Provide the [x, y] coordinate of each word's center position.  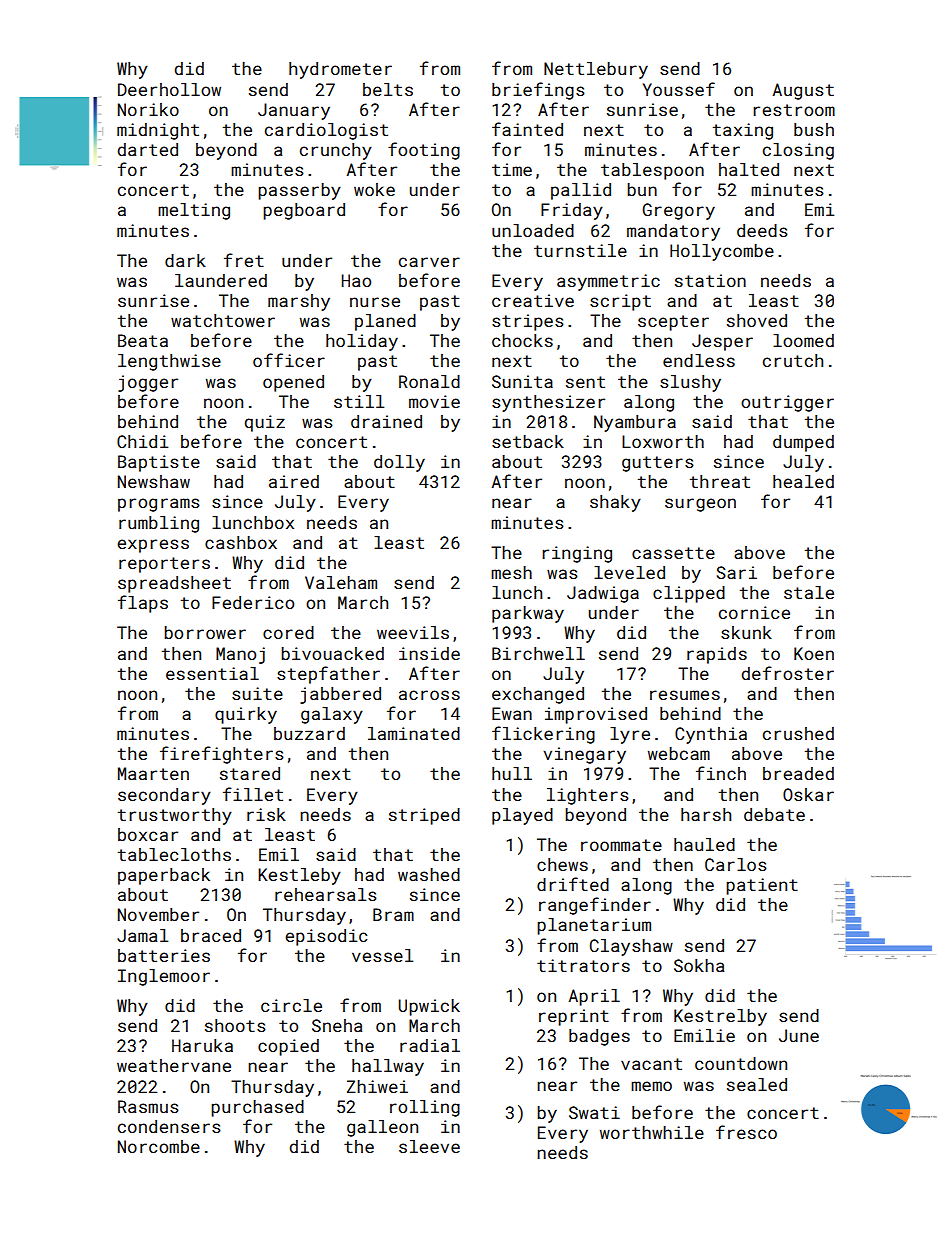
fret [244, 260]
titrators [583, 965]
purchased [257, 1108]
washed [429, 874]
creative [533, 300]
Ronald [429, 381]
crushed [798, 733]
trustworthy [175, 816]
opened [293, 383]
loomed [803, 340]
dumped [803, 443]
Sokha [699, 965]
